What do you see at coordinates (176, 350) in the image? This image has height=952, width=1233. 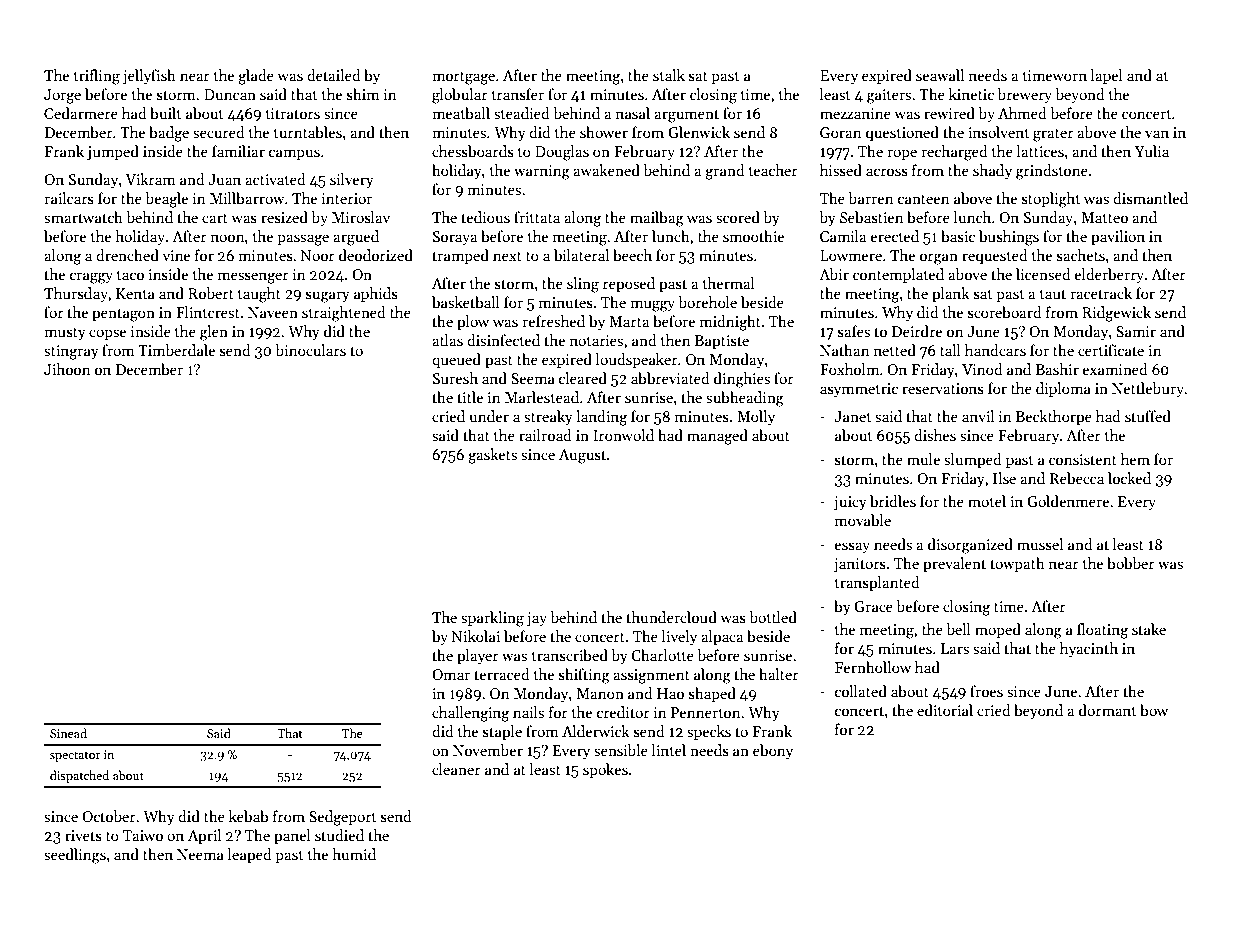 I see `Timberdale` at bounding box center [176, 350].
